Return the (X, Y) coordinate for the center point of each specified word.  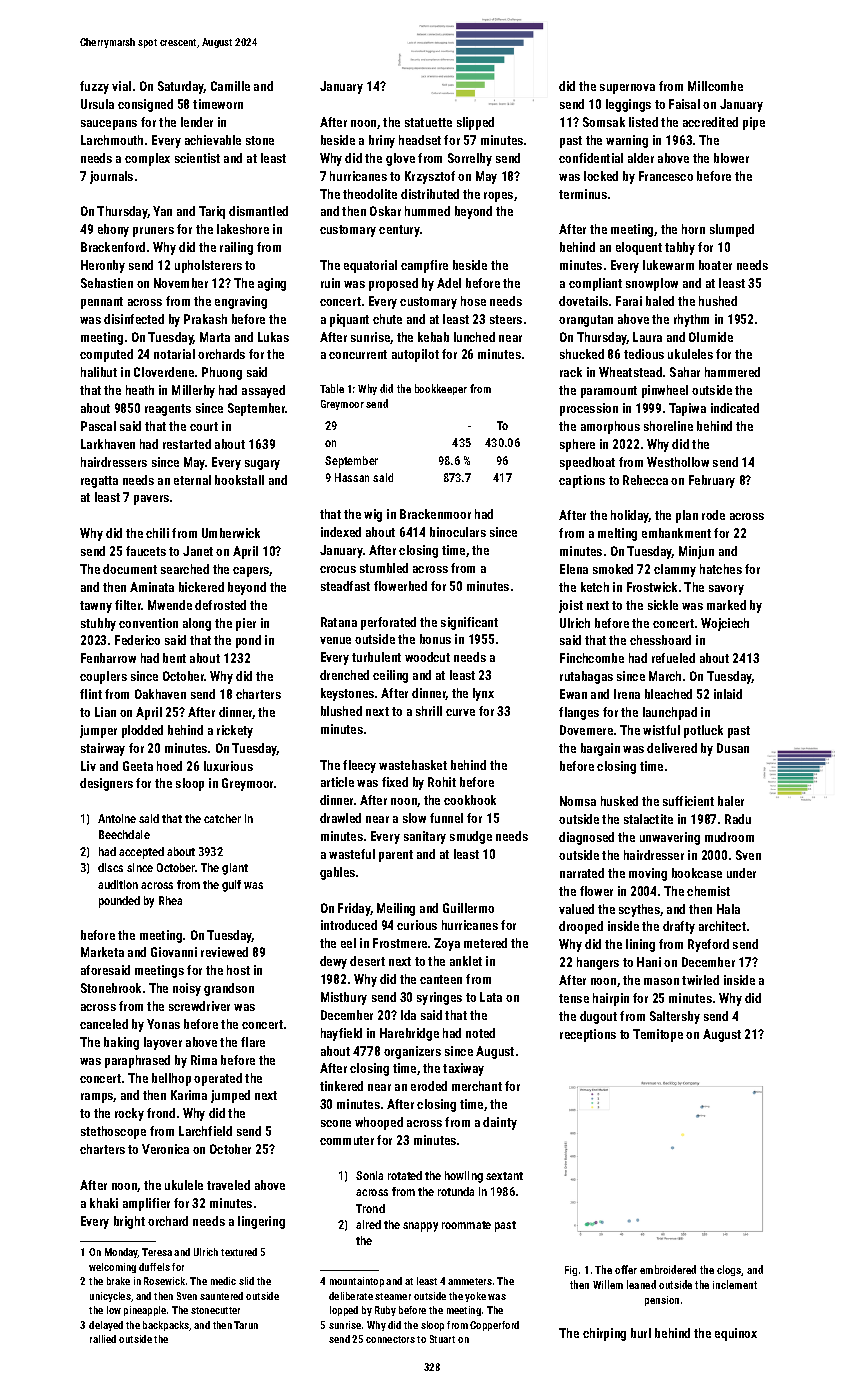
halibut (99, 372)
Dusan (733, 748)
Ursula (97, 104)
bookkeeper (441, 389)
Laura (647, 337)
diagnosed (586, 838)
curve (460, 712)
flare (253, 1042)
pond (248, 641)
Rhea (170, 900)
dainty (500, 1123)
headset (420, 140)
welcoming (112, 1268)
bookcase (697, 873)
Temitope (658, 1035)
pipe (754, 123)
